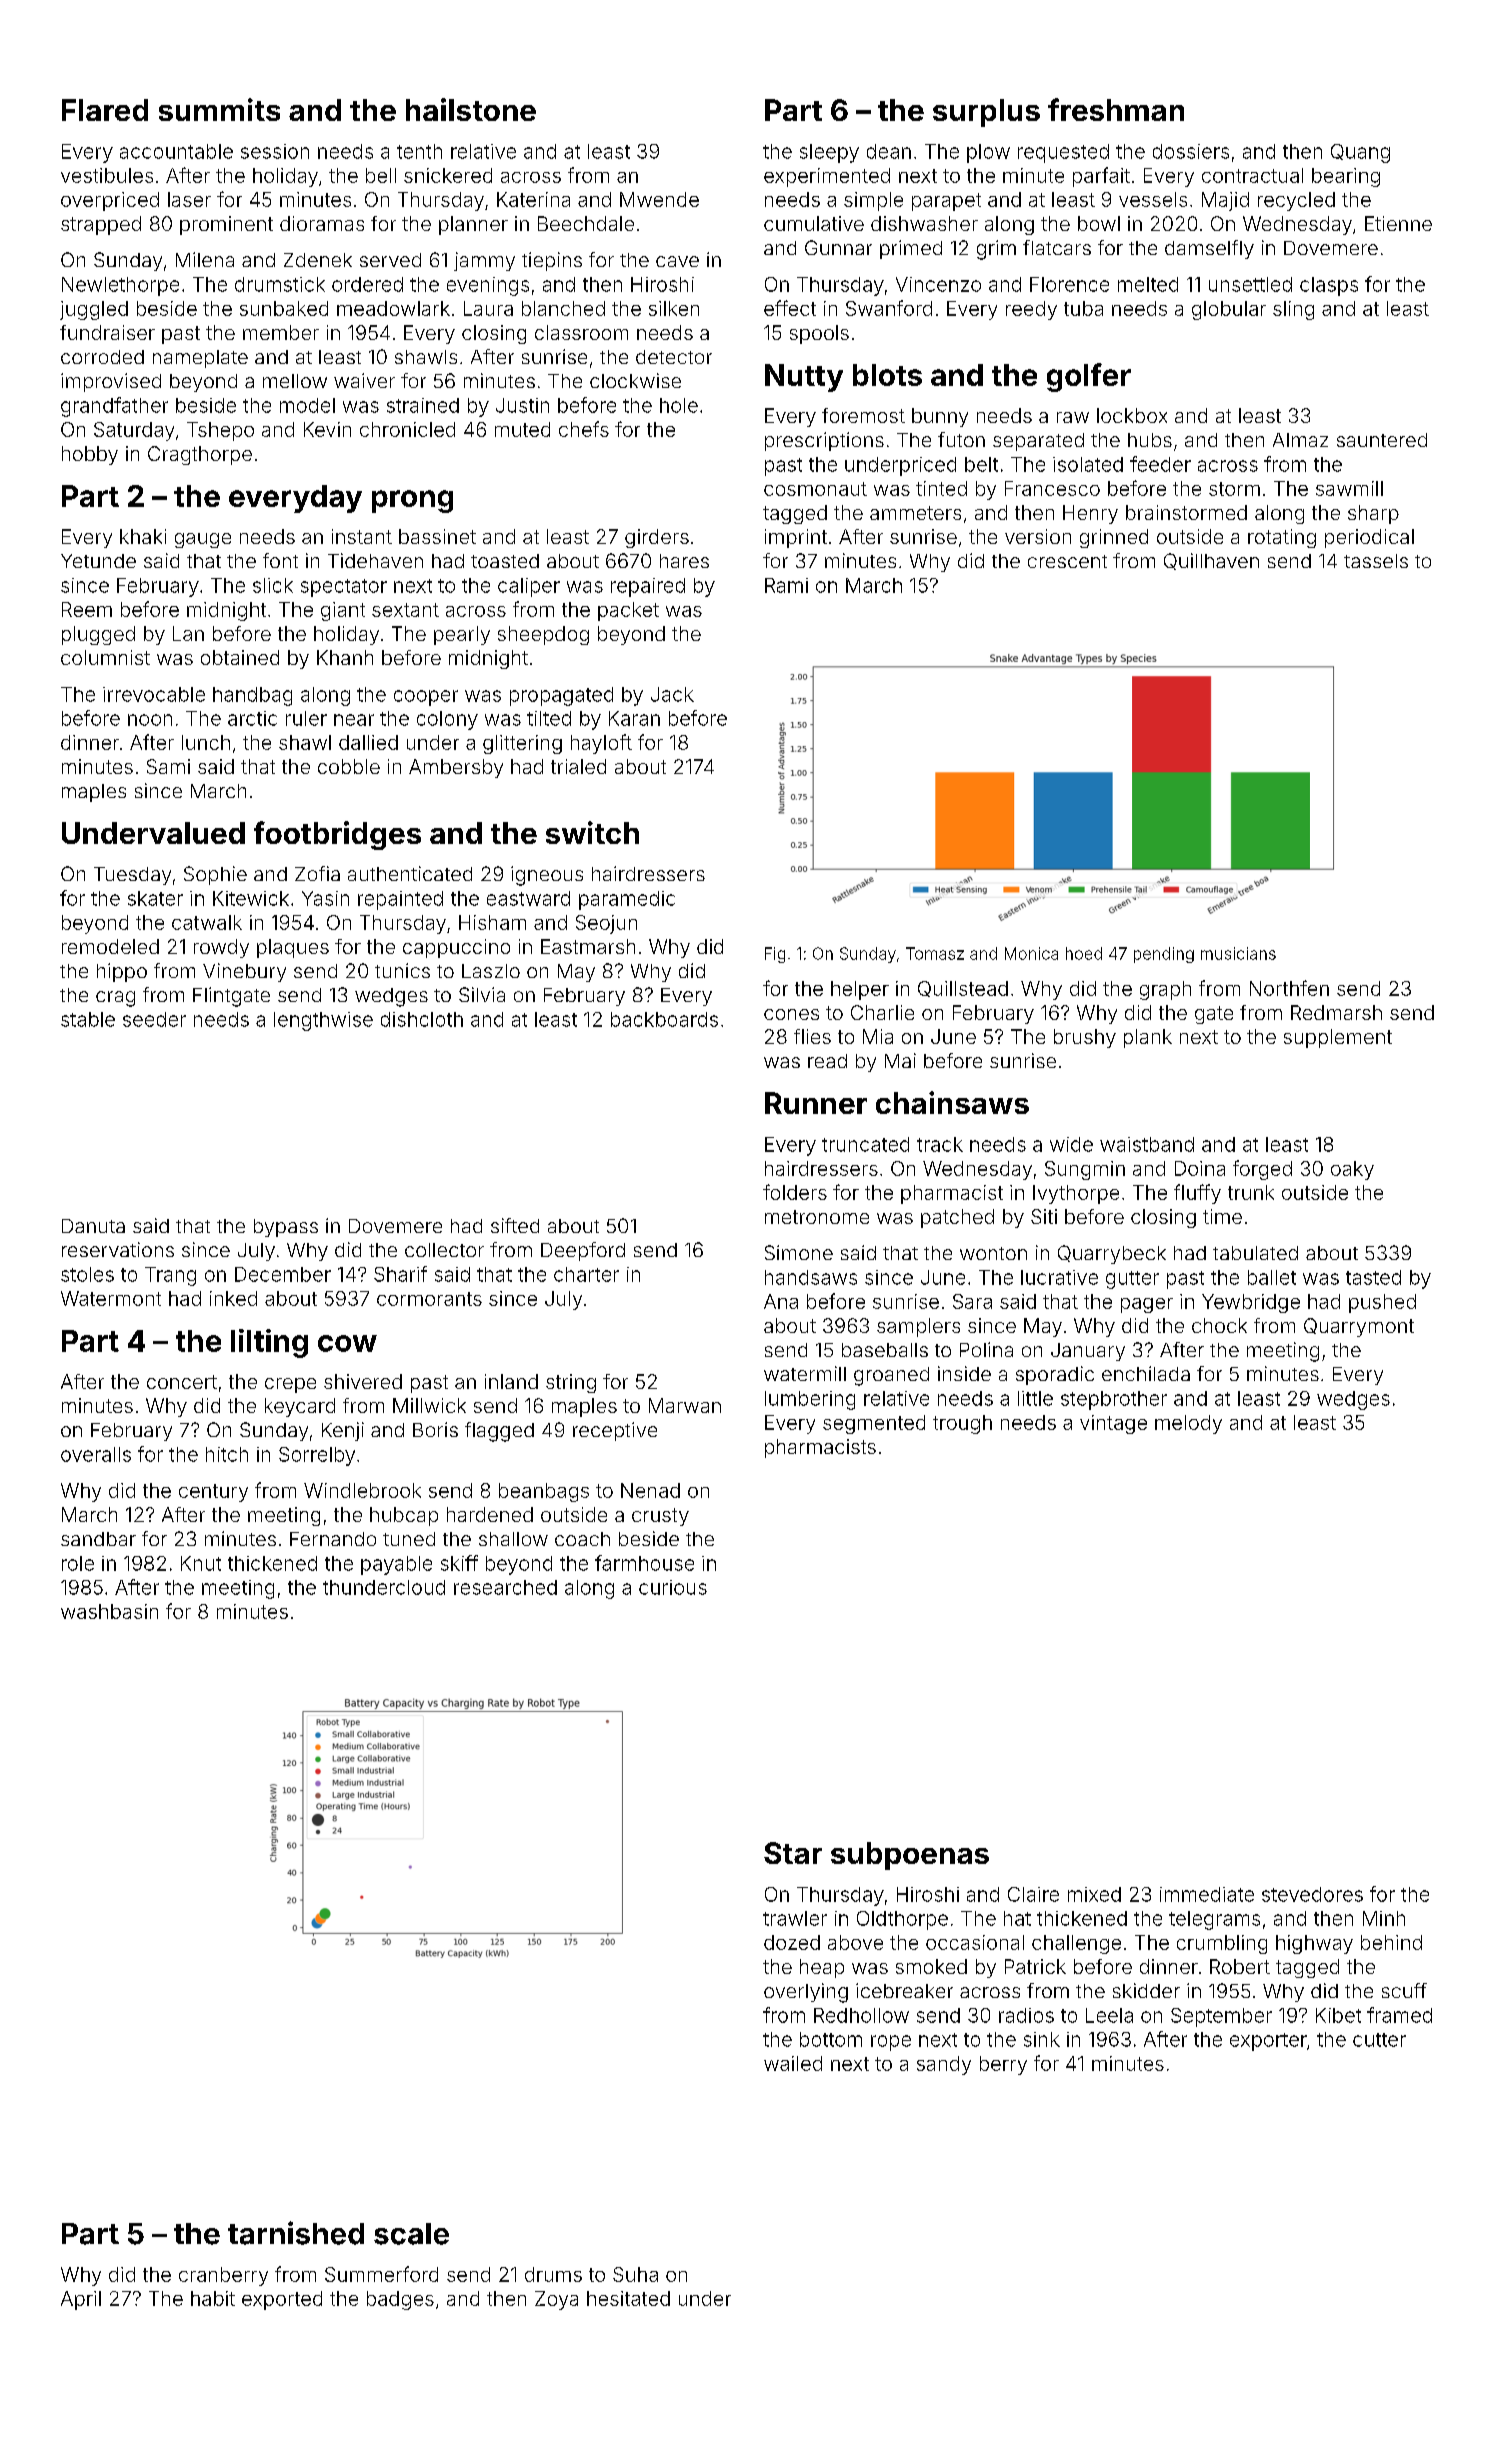 The height and width of the screenshot is (2464, 1496). I want to click on repainted, so click(400, 900).
